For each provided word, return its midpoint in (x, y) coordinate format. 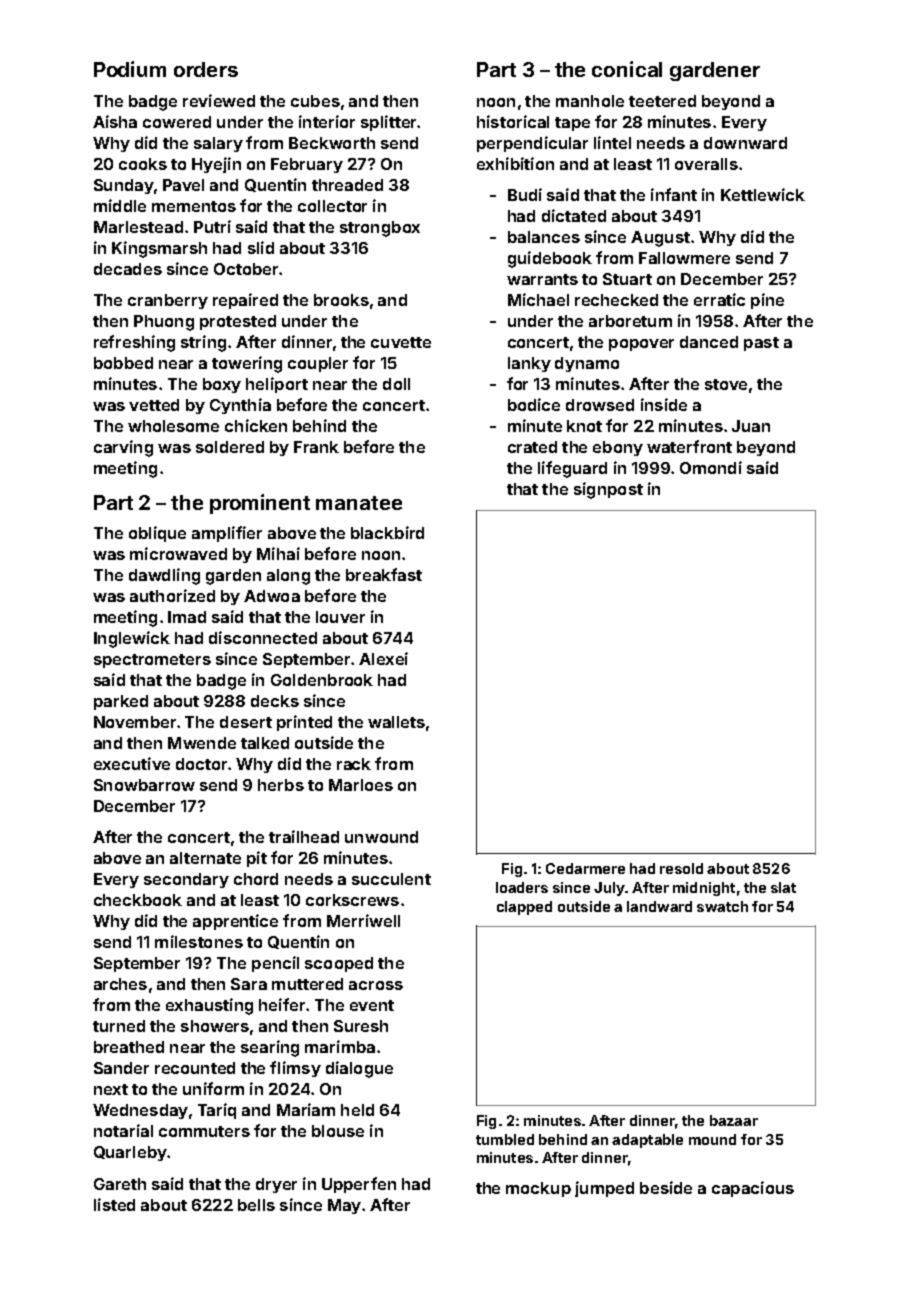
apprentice (235, 922)
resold (681, 868)
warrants (542, 279)
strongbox (380, 229)
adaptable (647, 1141)
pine (767, 301)
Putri (212, 226)
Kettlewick (763, 194)
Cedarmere (585, 868)
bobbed (123, 363)
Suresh (361, 1026)
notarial (123, 1130)
